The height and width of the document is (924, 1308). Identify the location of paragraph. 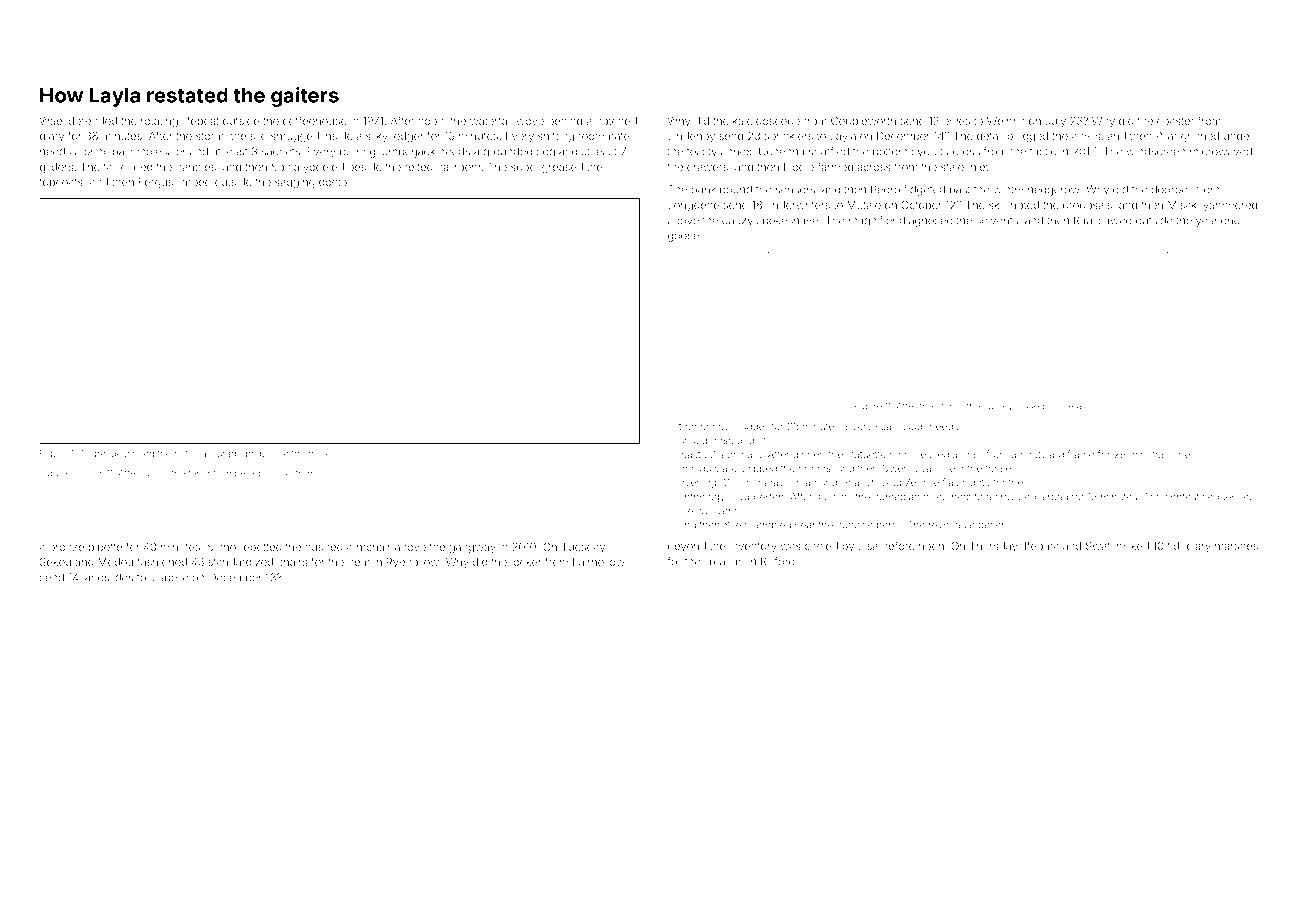
(234, 454).
